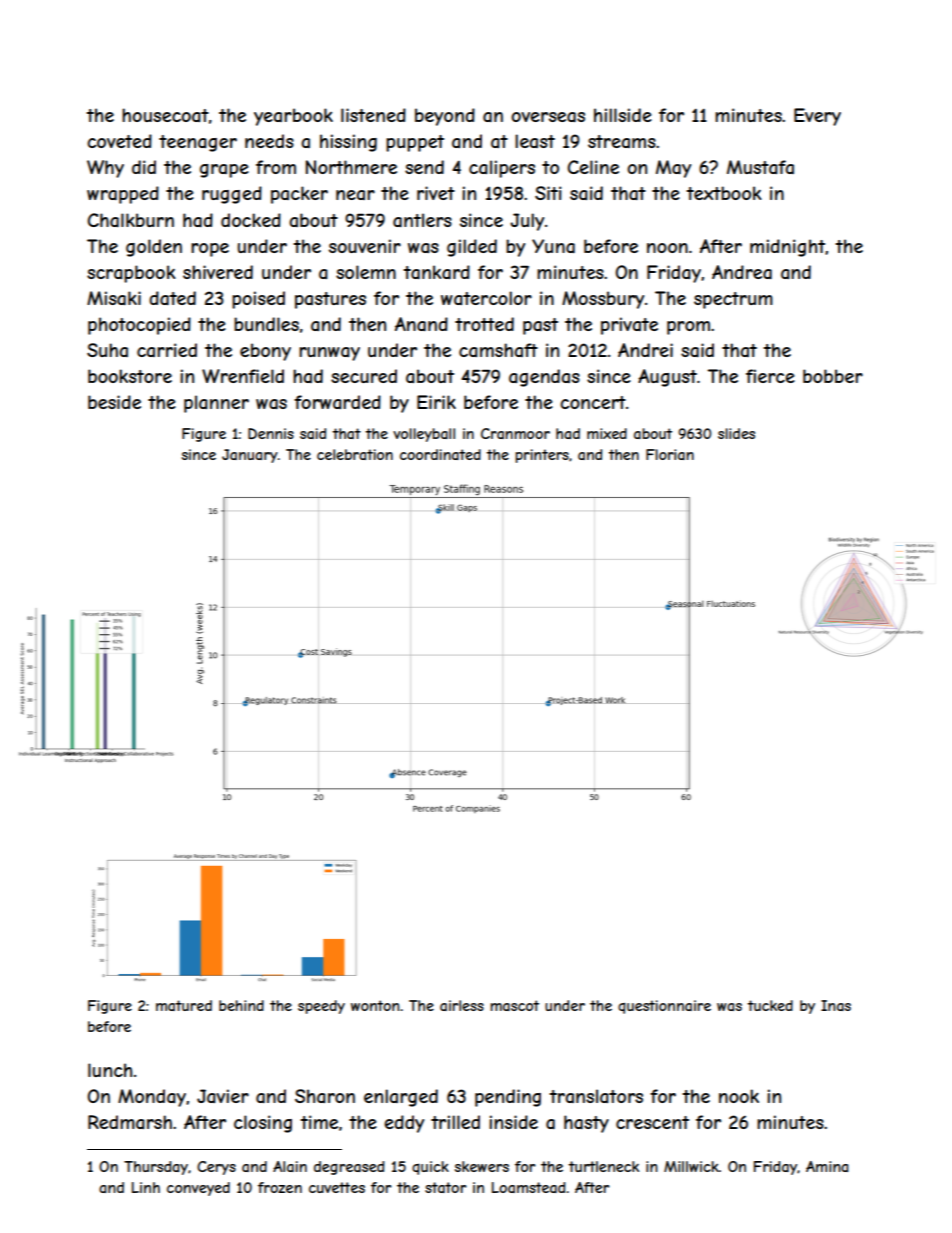 This screenshot has width=952, height=1233. I want to click on hillside, so click(623, 115).
